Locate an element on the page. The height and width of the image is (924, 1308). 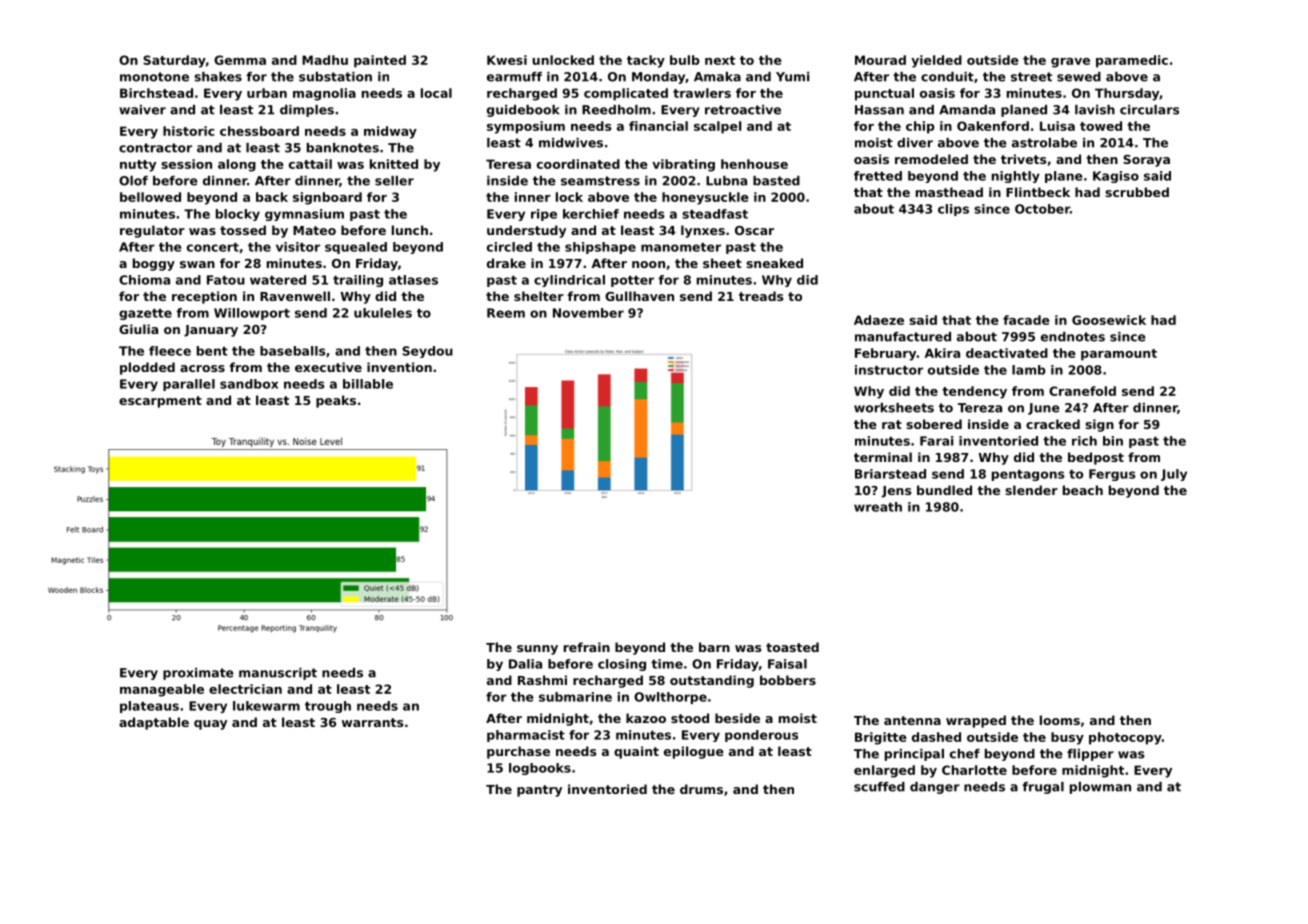
Briarstead is located at coordinates (890, 474).
